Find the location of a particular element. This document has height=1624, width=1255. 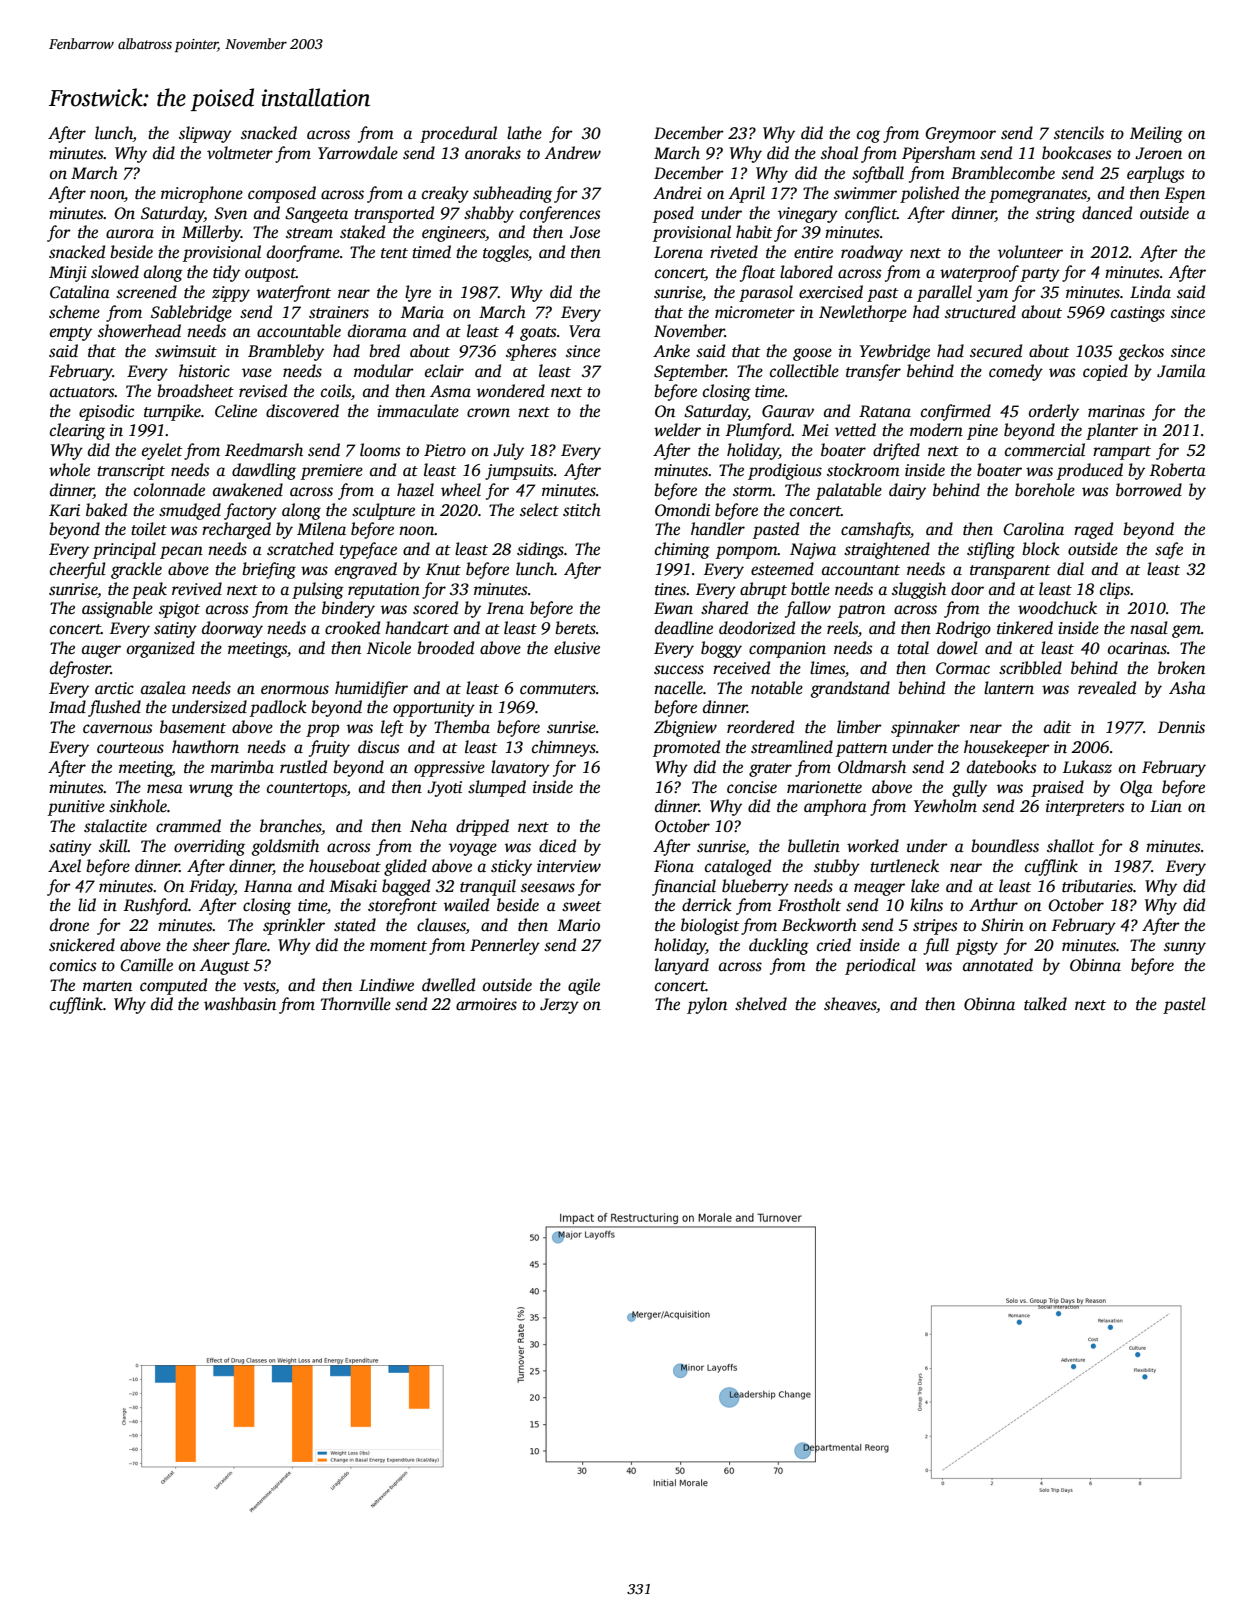

washbasin is located at coordinates (240, 1004).
